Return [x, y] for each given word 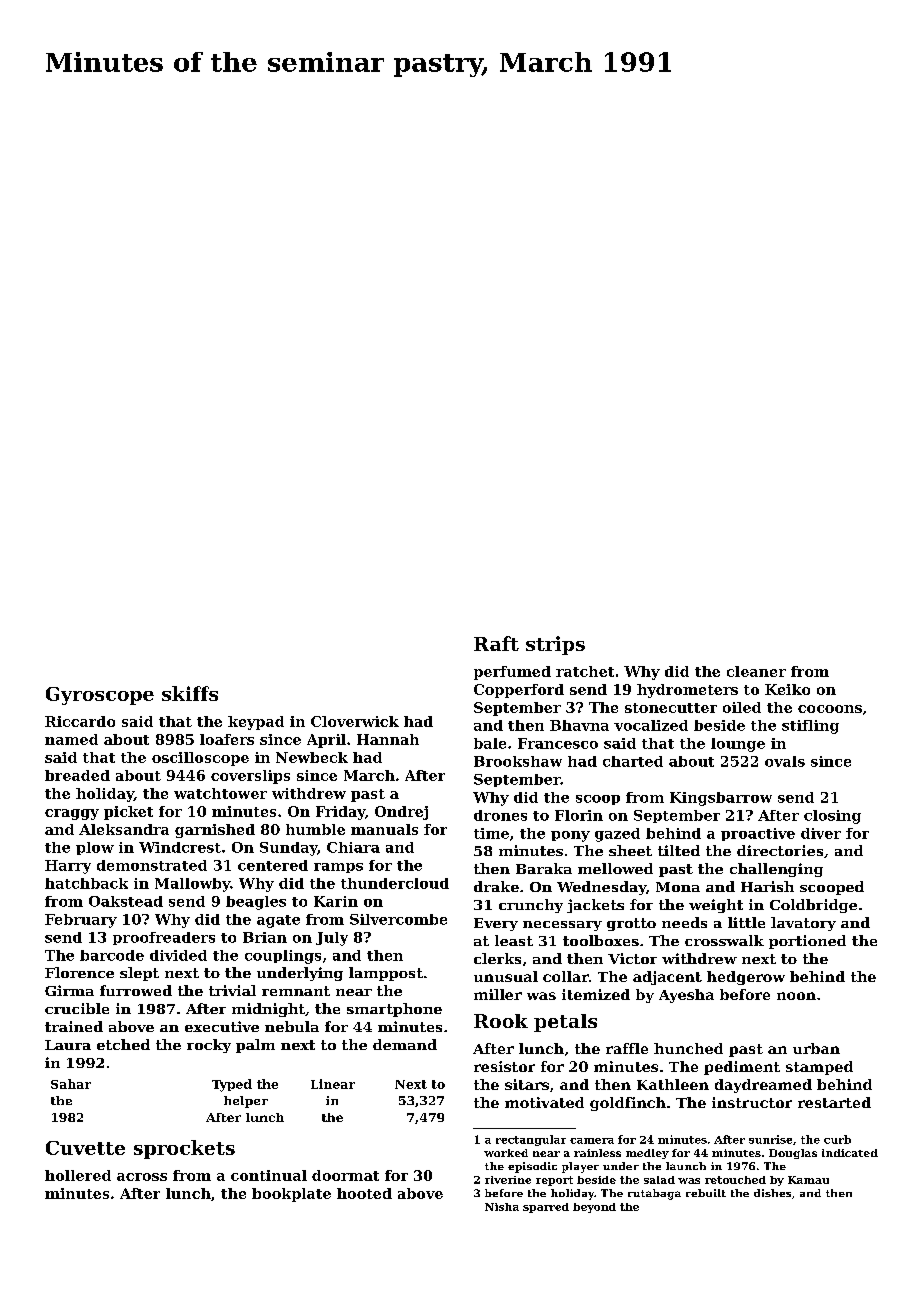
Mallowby [192, 885]
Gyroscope [100, 696]
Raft [496, 643]
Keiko [787, 689]
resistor [504, 1066]
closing [832, 817]
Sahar [71, 1084]
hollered [78, 1175]
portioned [807, 942]
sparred [546, 1208]
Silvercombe [398, 919]
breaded [77, 775]
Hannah [388, 739]
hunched [688, 1048]
